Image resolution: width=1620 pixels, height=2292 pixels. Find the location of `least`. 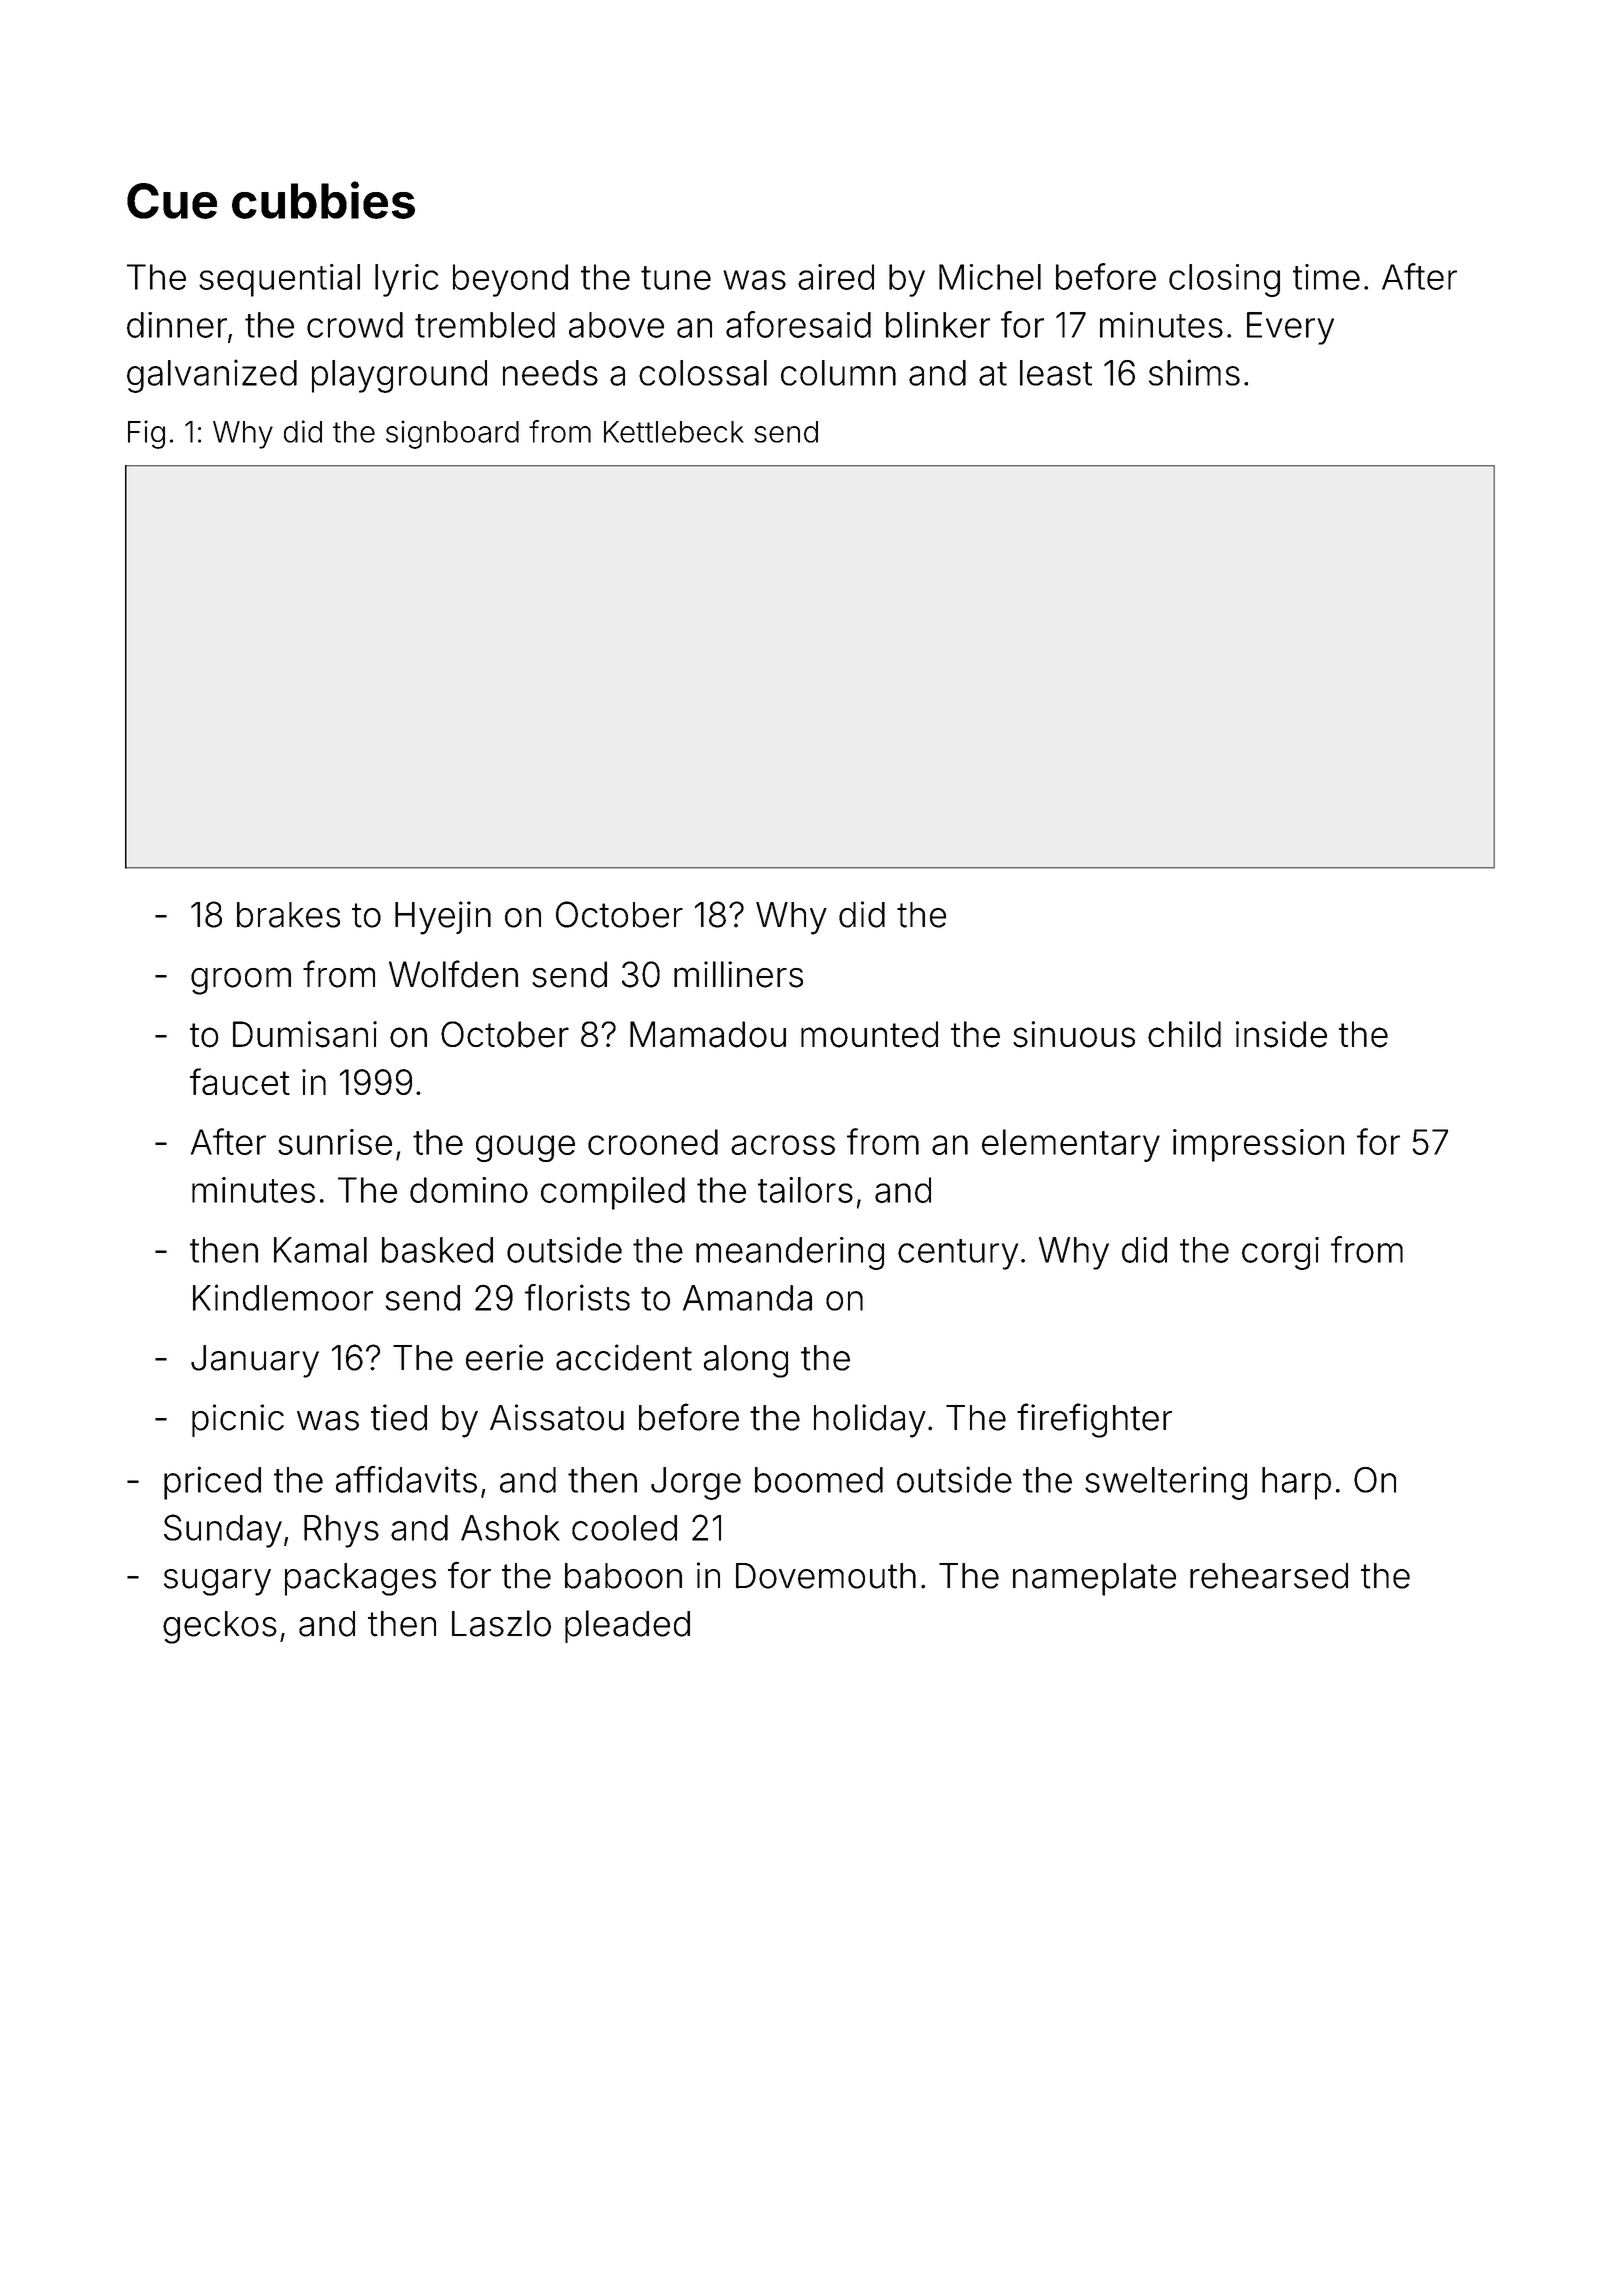

least is located at coordinates (1056, 373).
